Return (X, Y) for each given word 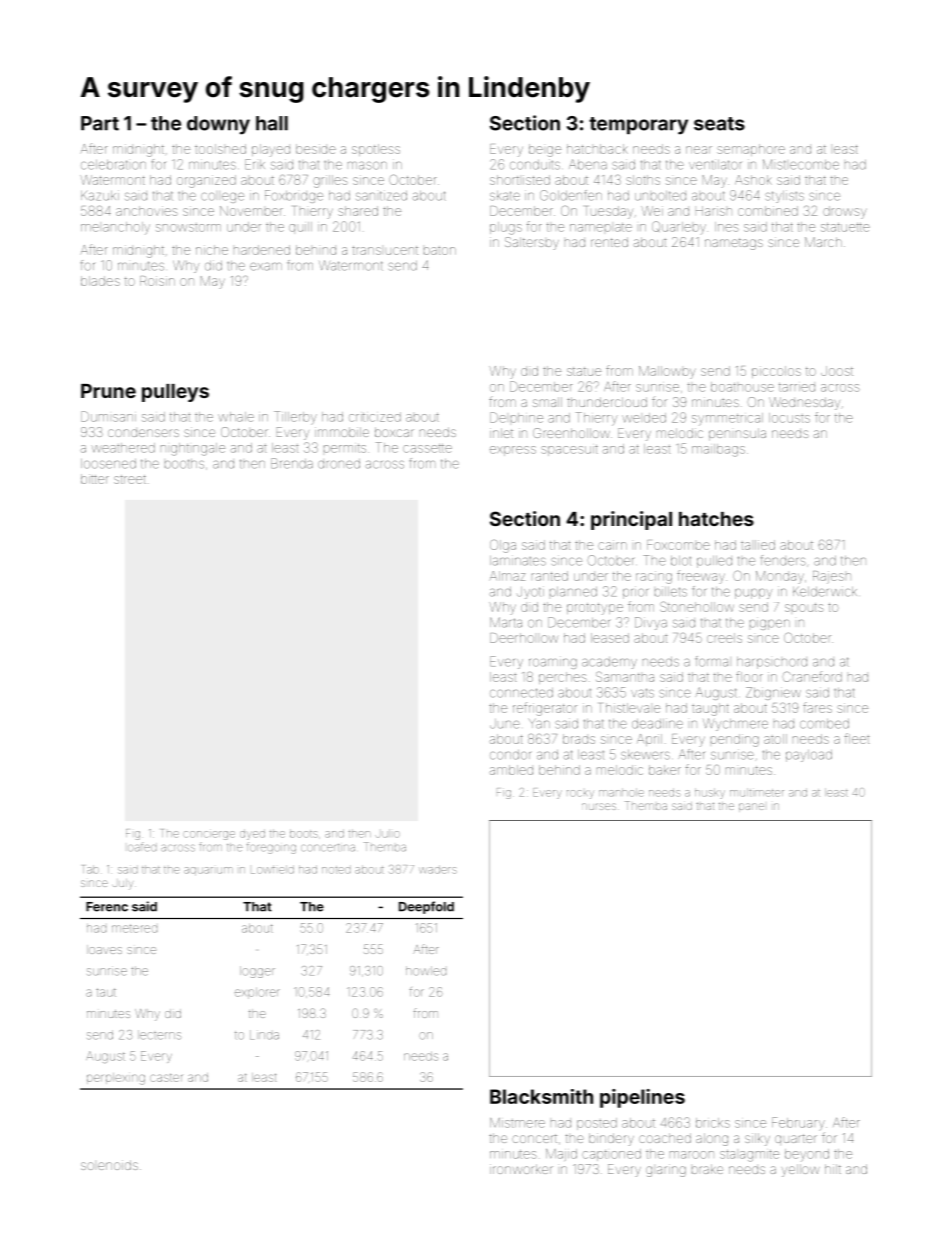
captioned (611, 1155)
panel (751, 807)
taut (106, 992)
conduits (535, 164)
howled (426, 971)
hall (272, 123)
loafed (142, 847)
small (547, 402)
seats (719, 124)
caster (166, 1077)
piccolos (776, 372)
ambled (511, 770)
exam (266, 266)
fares (817, 707)
